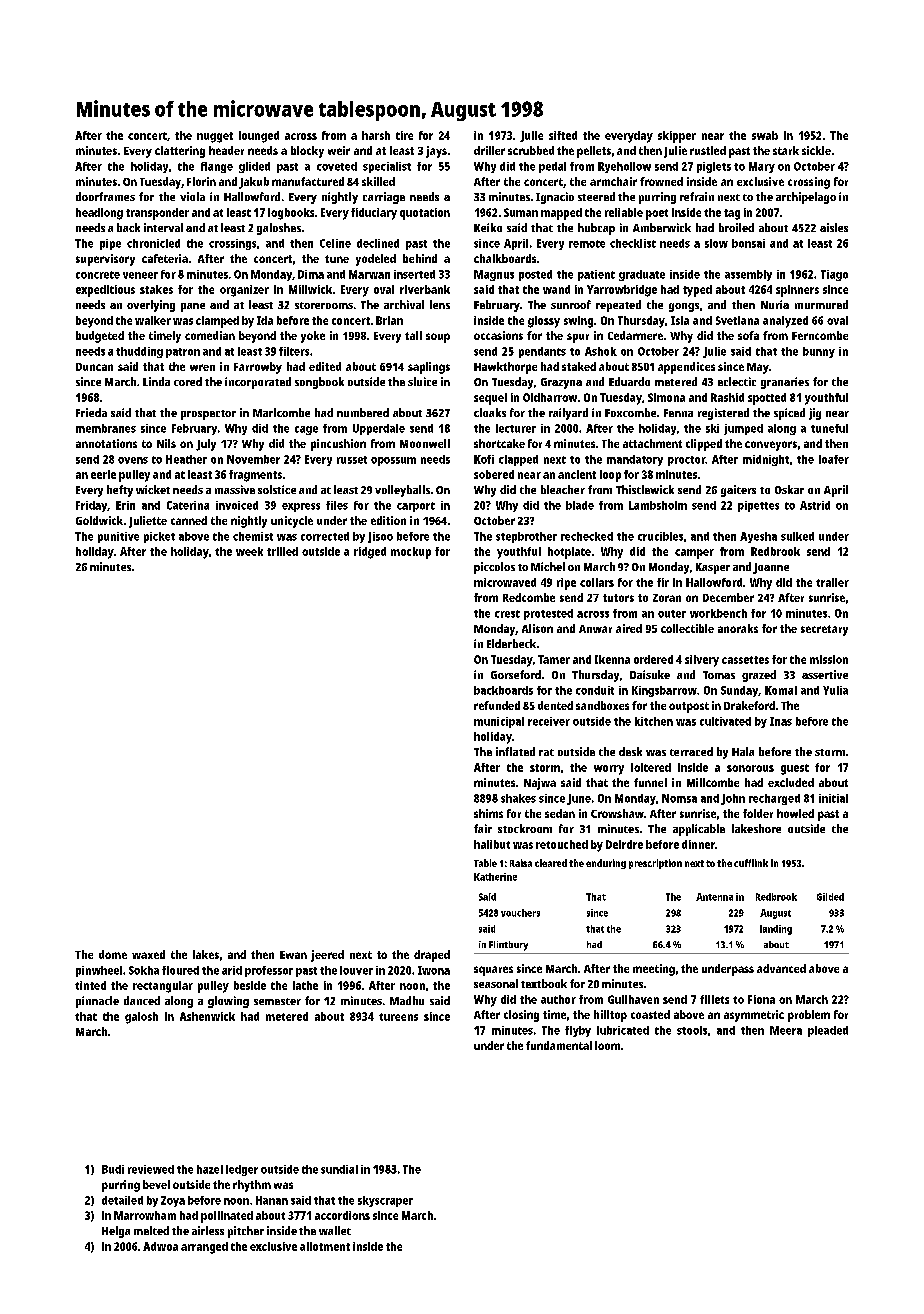 The height and width of the screenshot is (1314, 924). What do you see at coordinates (116, 1232) in the screenshot?
I see `Helga` at bounding box center [116, 1232].
